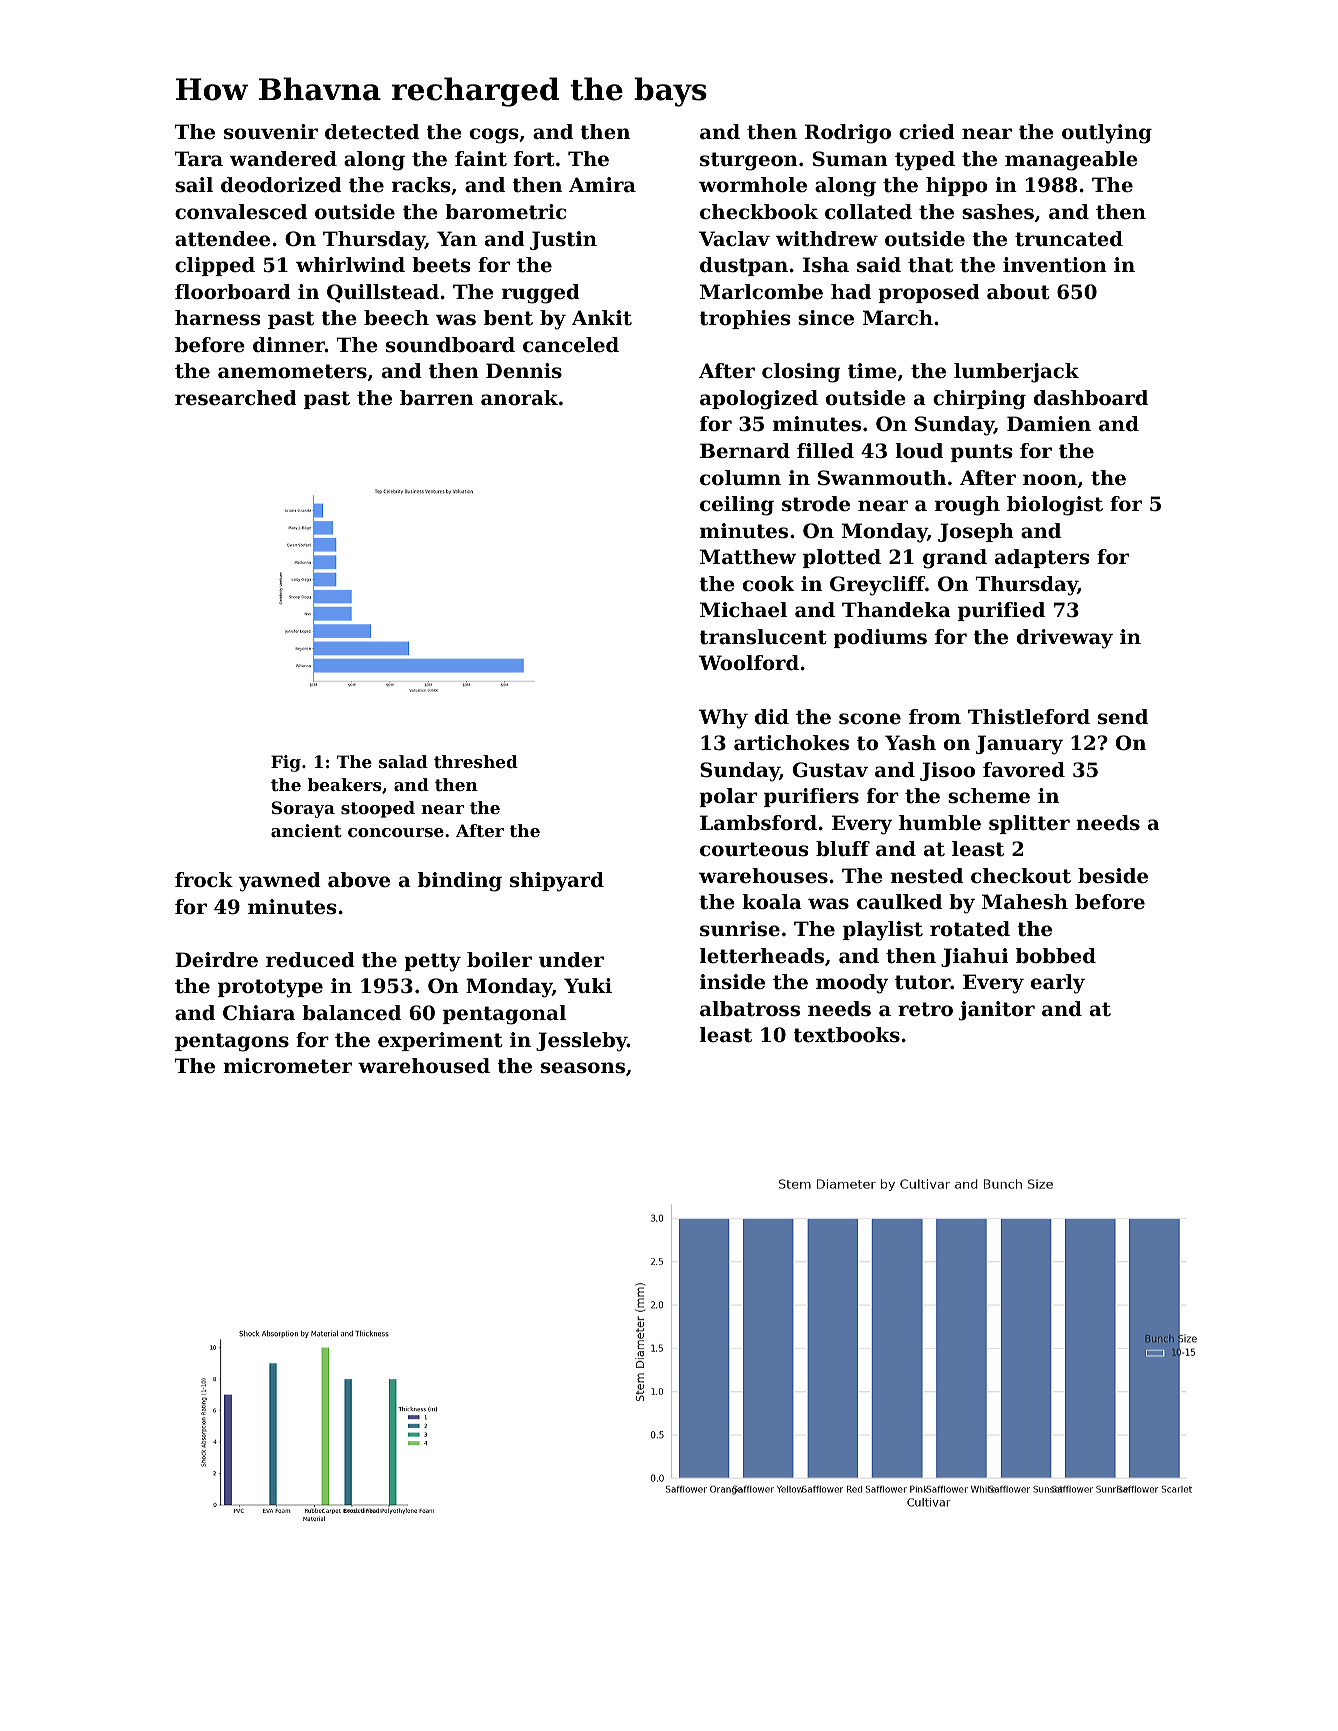 The height and width of the image is (1731, 1338). What do you see at coordinates (216, 960) in the image?
I see `Deirdre` at bounding box center [216, 960].
